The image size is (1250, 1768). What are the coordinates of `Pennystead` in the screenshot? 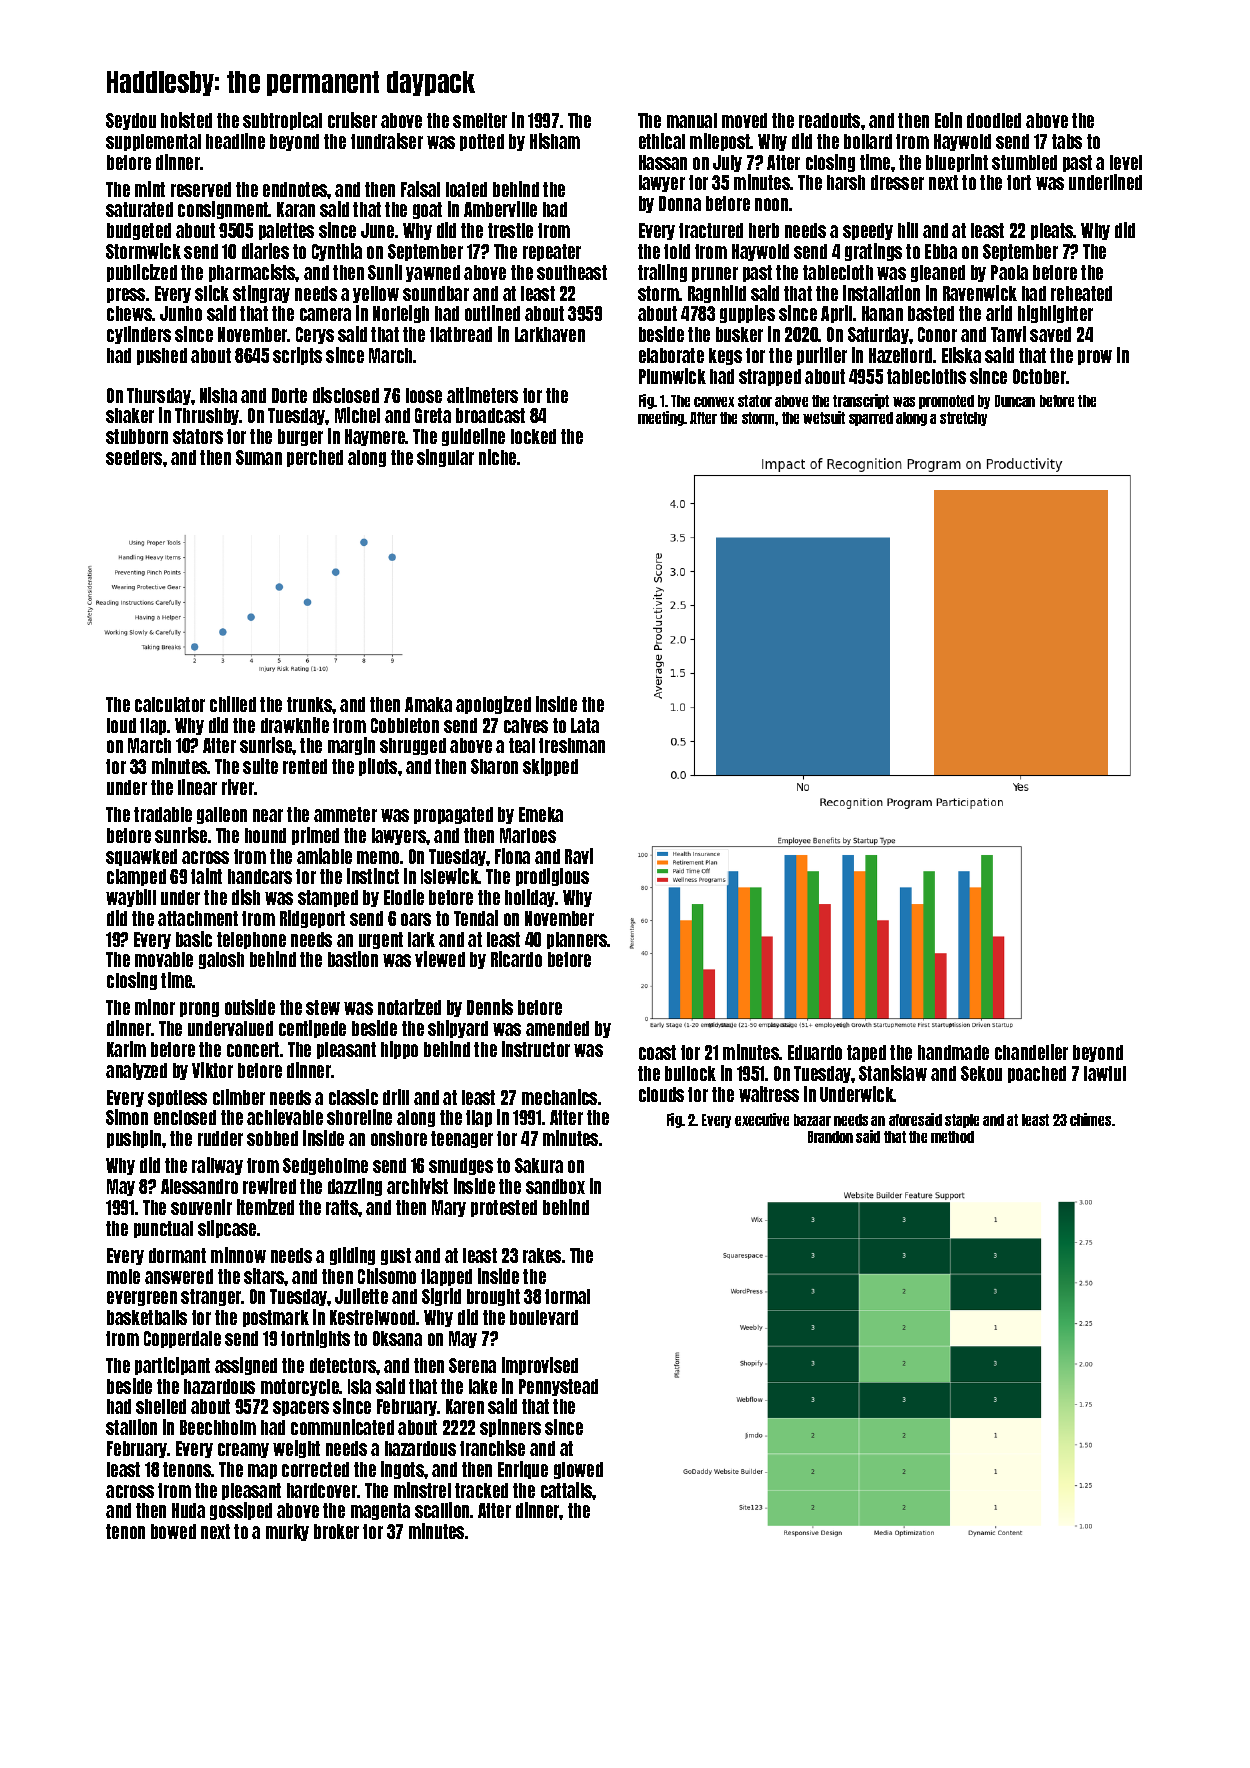 It's located at (558, 1387).
